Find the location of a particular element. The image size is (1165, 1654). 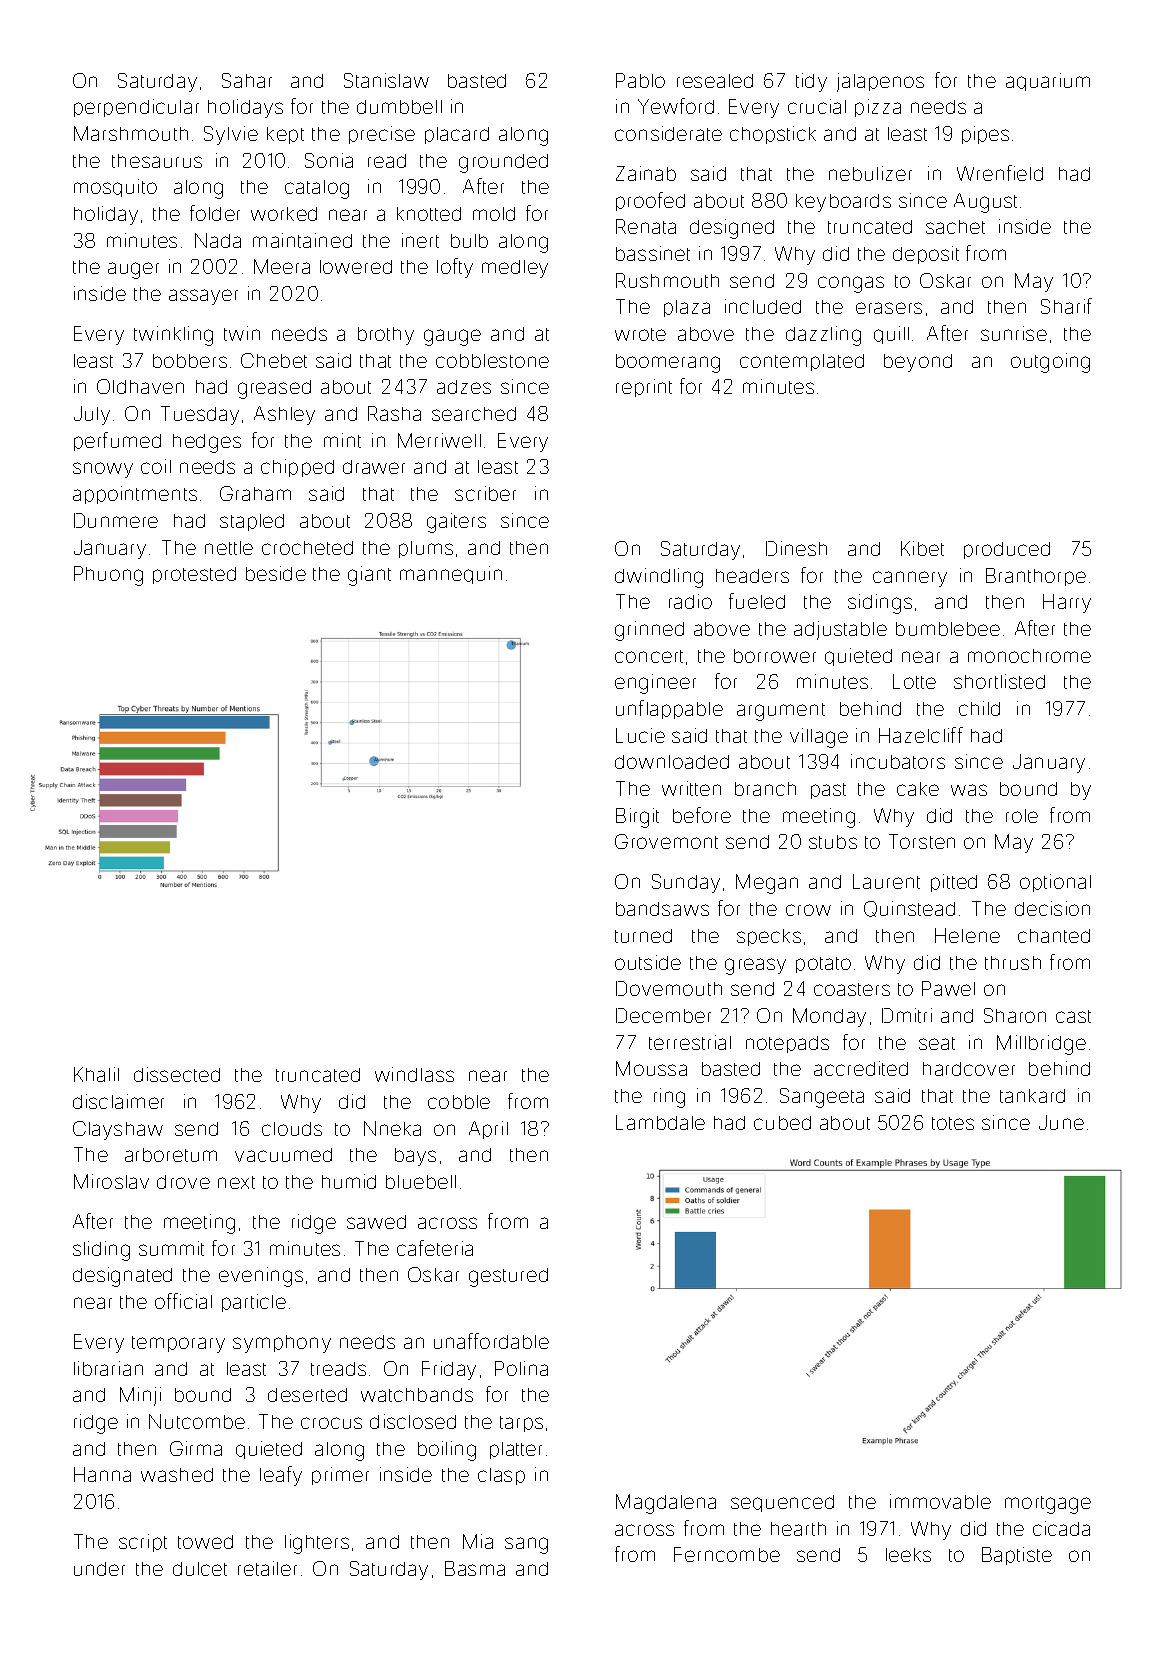

Kibet is located at coordinates (922, 548).
